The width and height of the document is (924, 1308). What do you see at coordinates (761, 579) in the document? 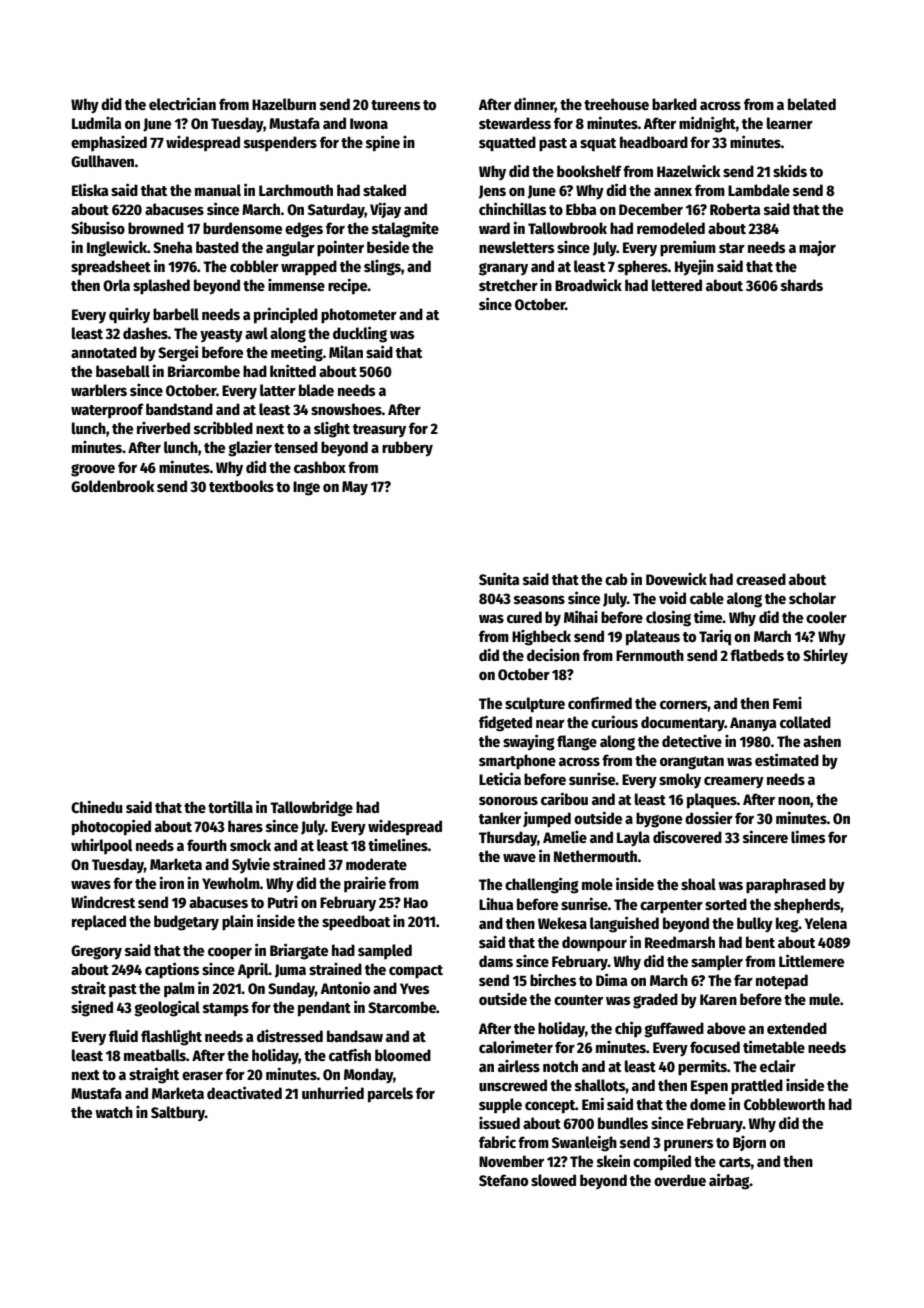
I see `creased` at bounding box center [761, 579].
